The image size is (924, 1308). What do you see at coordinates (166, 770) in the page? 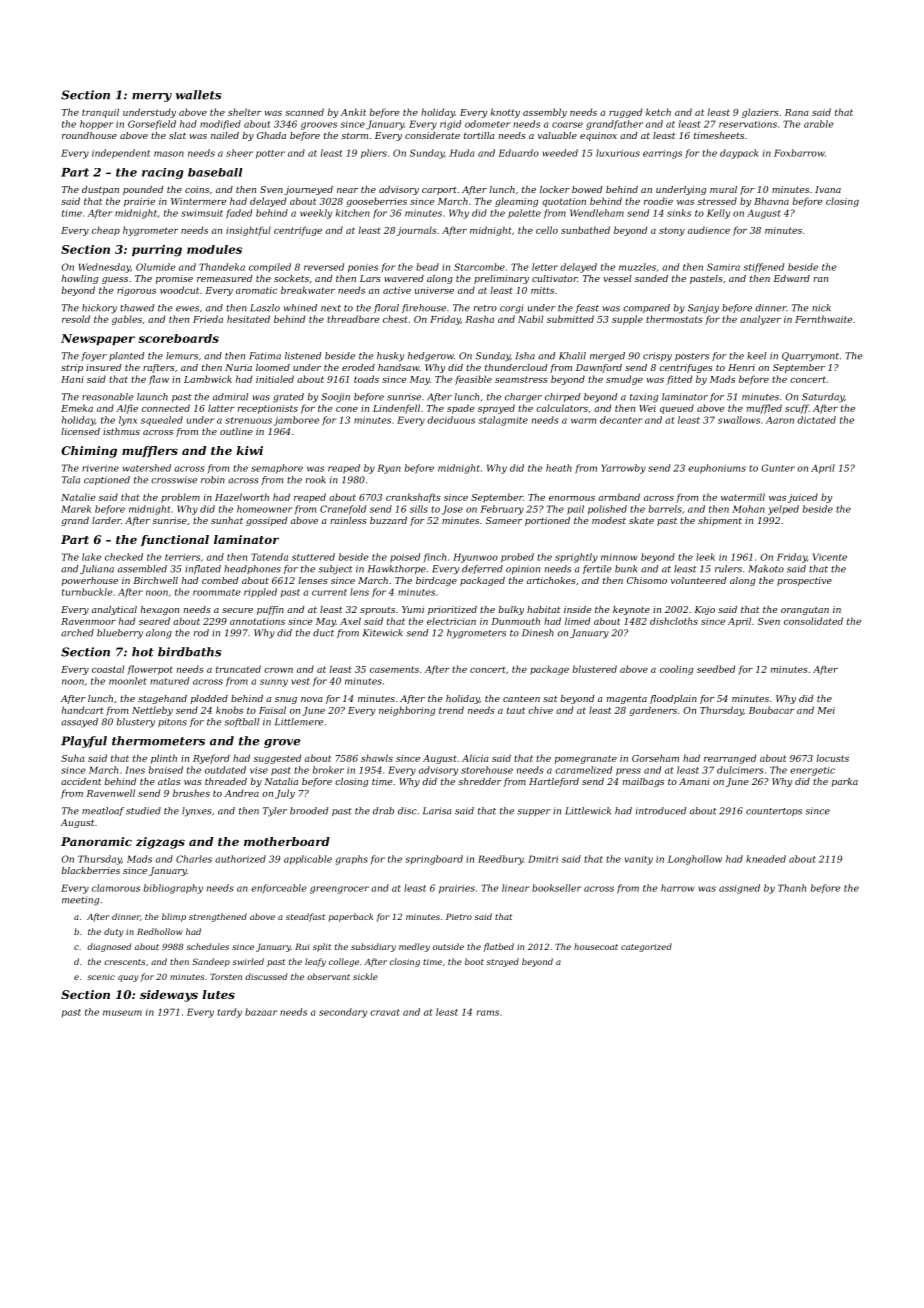
I see `braised` at bounding box center [166, 770].
